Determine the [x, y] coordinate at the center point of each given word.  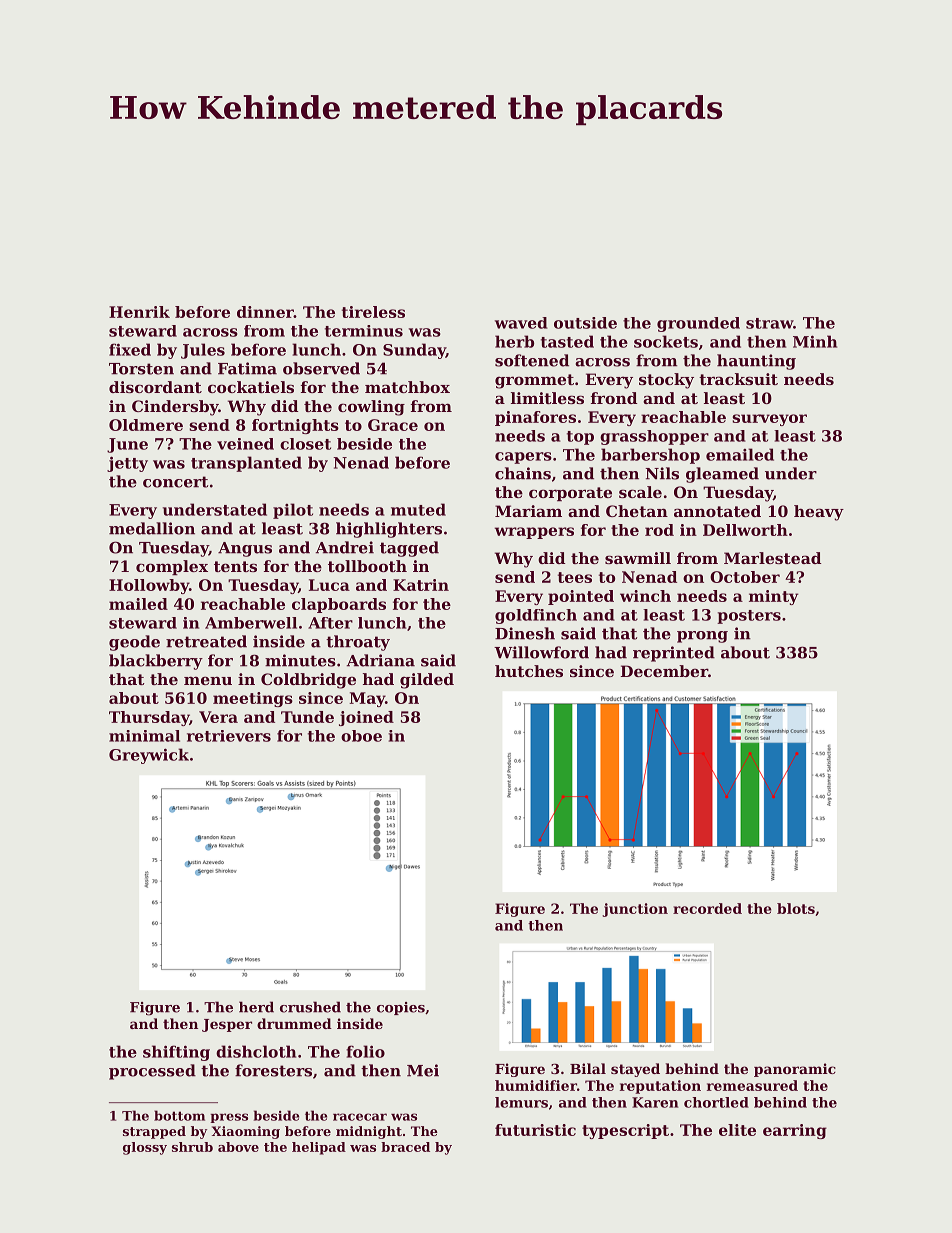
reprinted [674, 654]
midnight [369, 1132]
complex [172, 567]
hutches [529, 671]
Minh [815, 341]
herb [514, 341]
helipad [319, 1148]
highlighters [389, 530]
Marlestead [772, 558]
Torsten [141, 369]
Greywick [149, 756]
